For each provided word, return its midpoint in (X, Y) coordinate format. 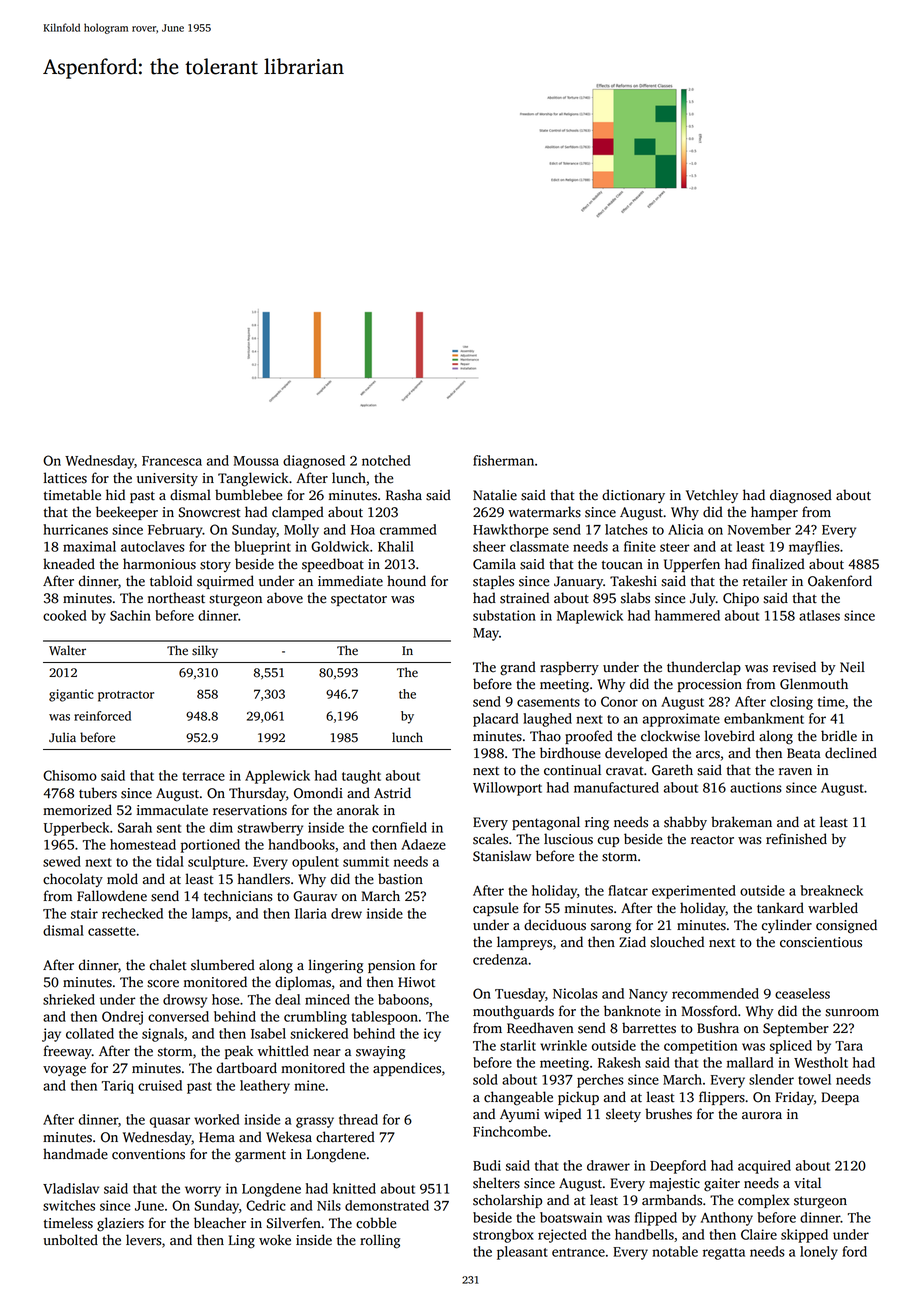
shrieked (69, 999)
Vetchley (712, 496)
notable (675, 1251)
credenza (500, 959)
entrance (578, 1252)
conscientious (821, 942)
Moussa (256, 461)
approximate (681, 720)
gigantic (71, 695)
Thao (545, 736)
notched (386, 460)
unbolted (70, 1240)
